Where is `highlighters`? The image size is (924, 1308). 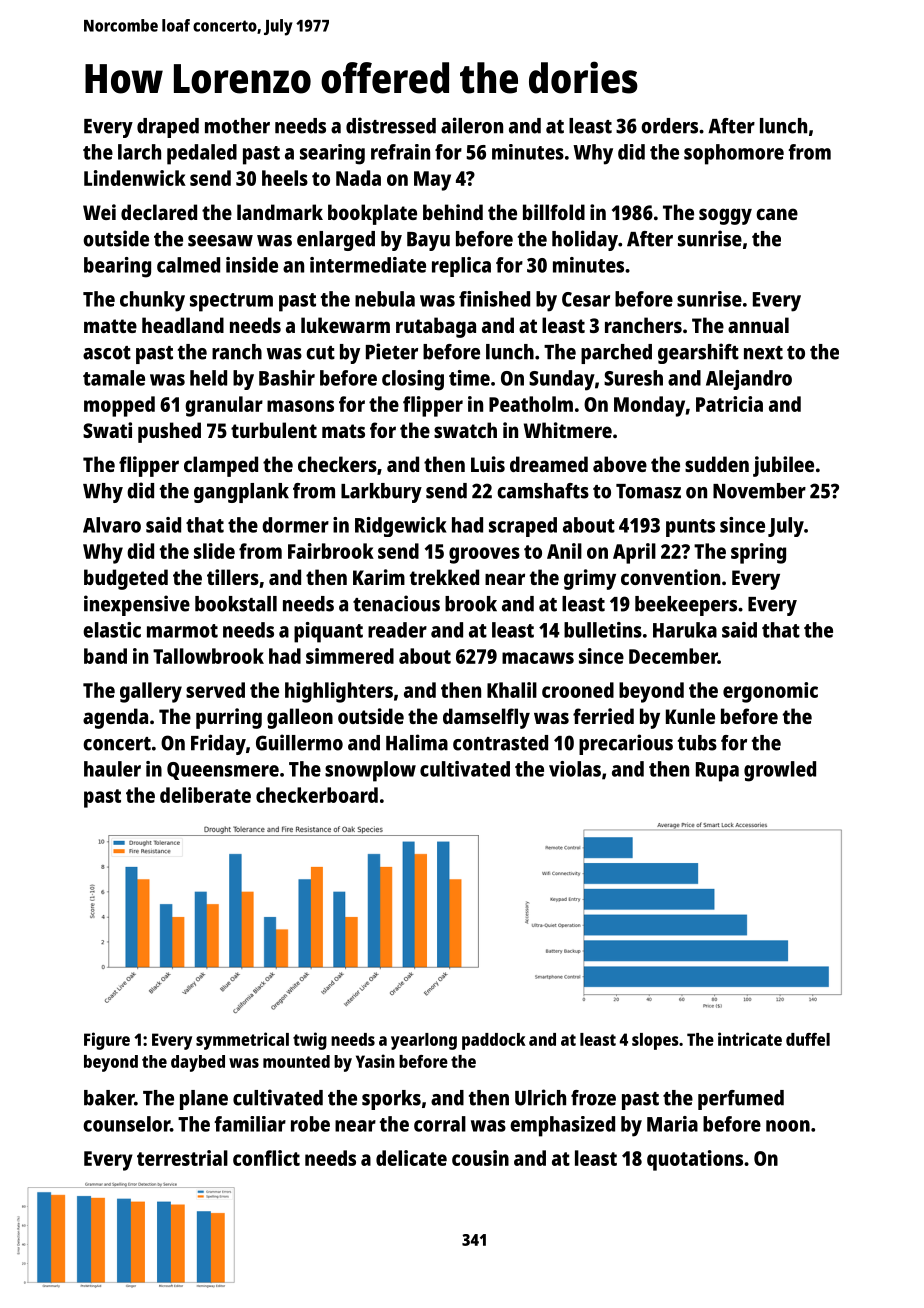
highlighters is located at coordinates (339, 692).
